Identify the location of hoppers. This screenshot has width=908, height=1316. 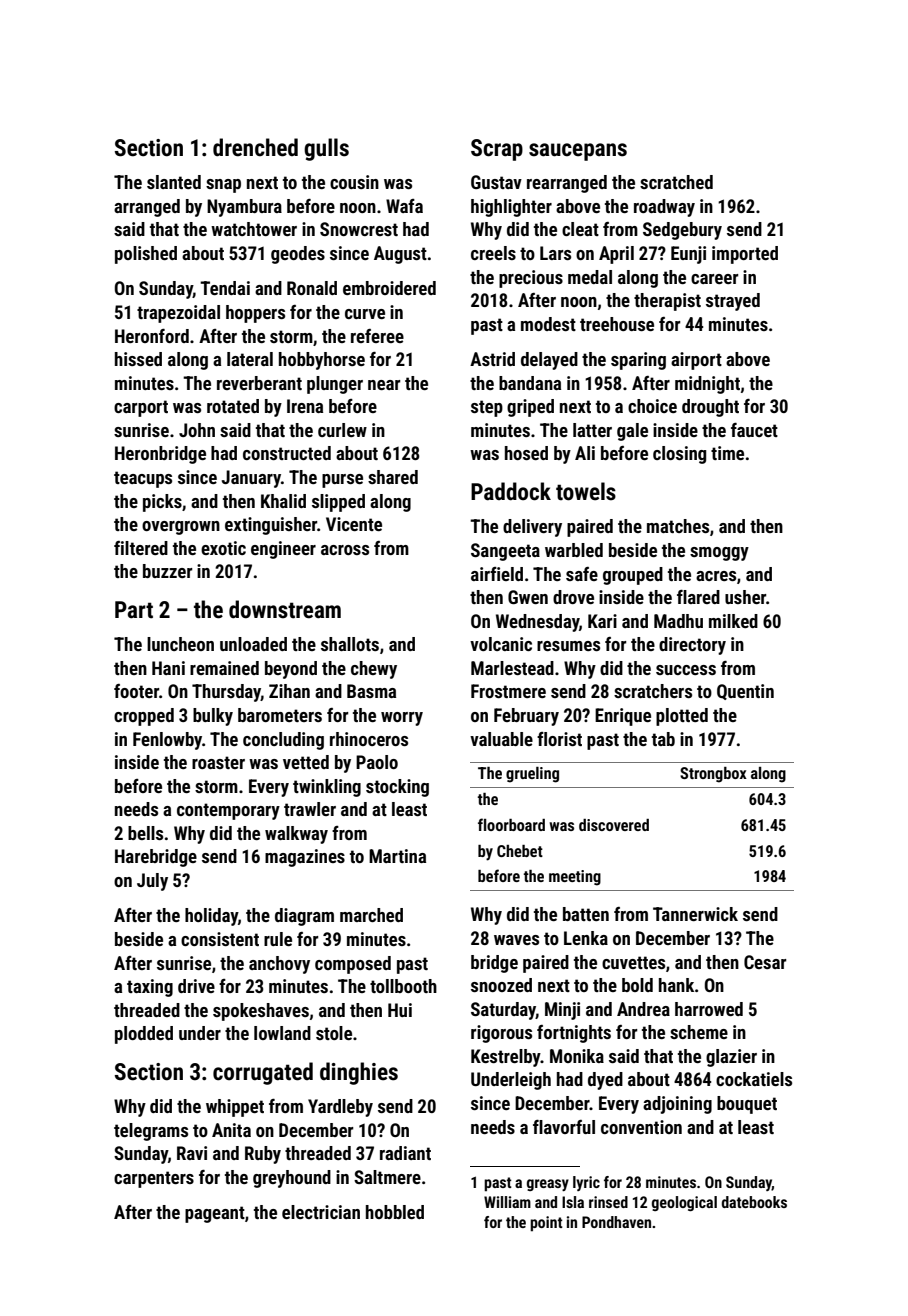
(255, 314).
